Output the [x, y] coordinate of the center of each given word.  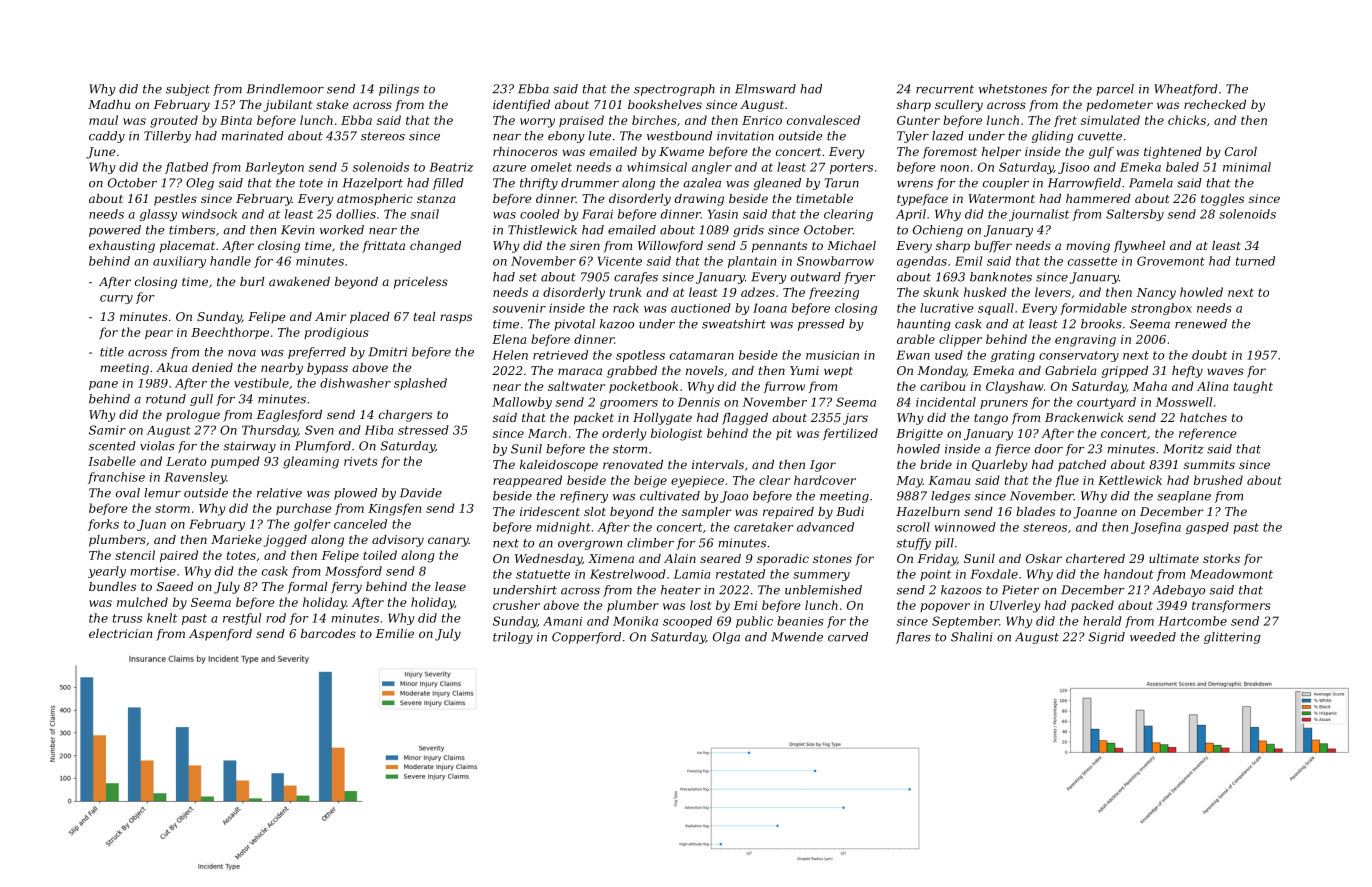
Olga [726, 638]
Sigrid [1106, 638]
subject [188, 90]
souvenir [519, 308]
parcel [1115, 90]
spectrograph [674, 90]
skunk [941, 292]
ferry [346, 588]
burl [252, 281]
